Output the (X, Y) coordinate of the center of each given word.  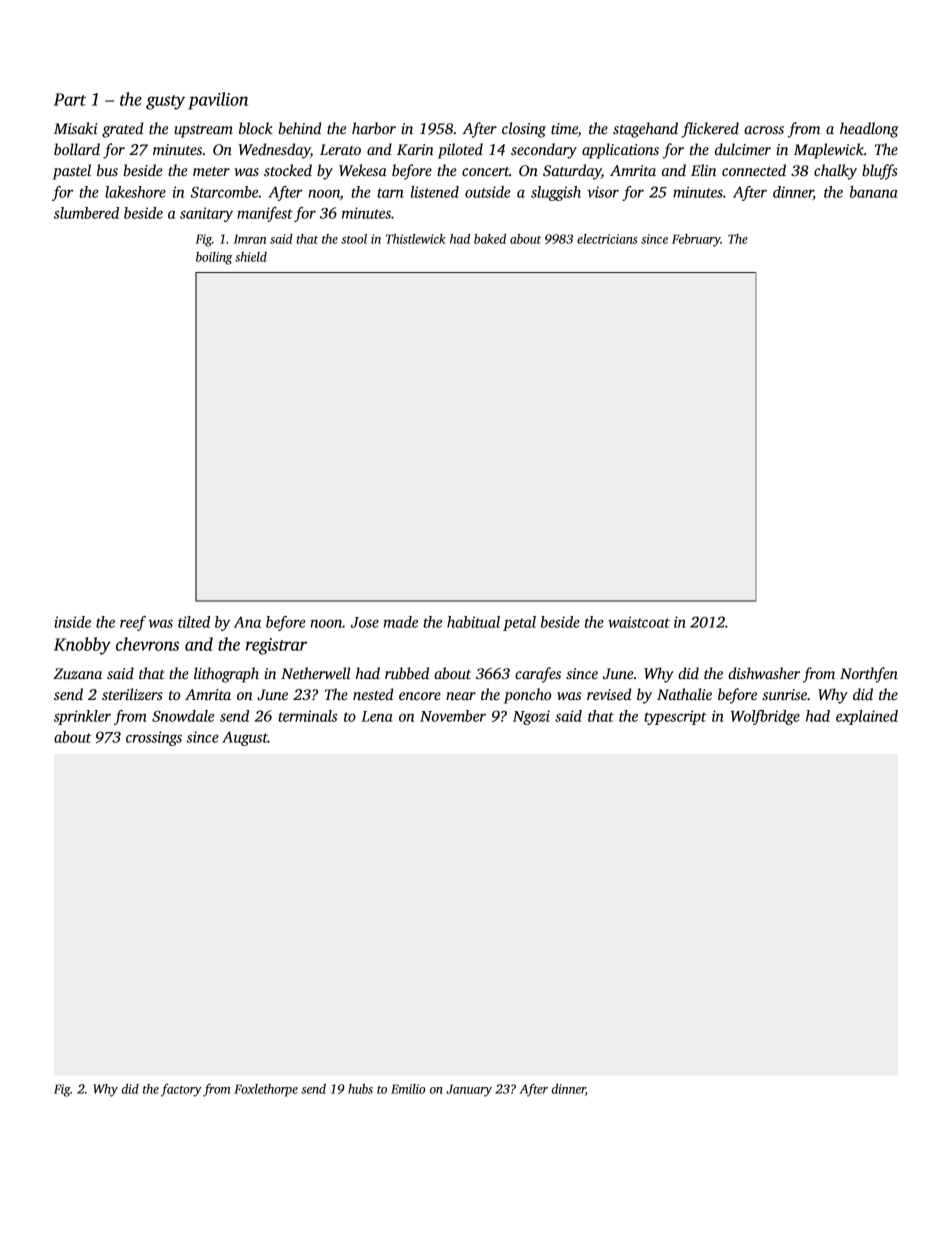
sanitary (206, 214)
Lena (376, 716)
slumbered (86, 213)
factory (181, 1090)
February (696, 240)
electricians (607, 239)
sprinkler (82, 717)
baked (490, 239)
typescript (675, 717)
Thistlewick (416, 239)
